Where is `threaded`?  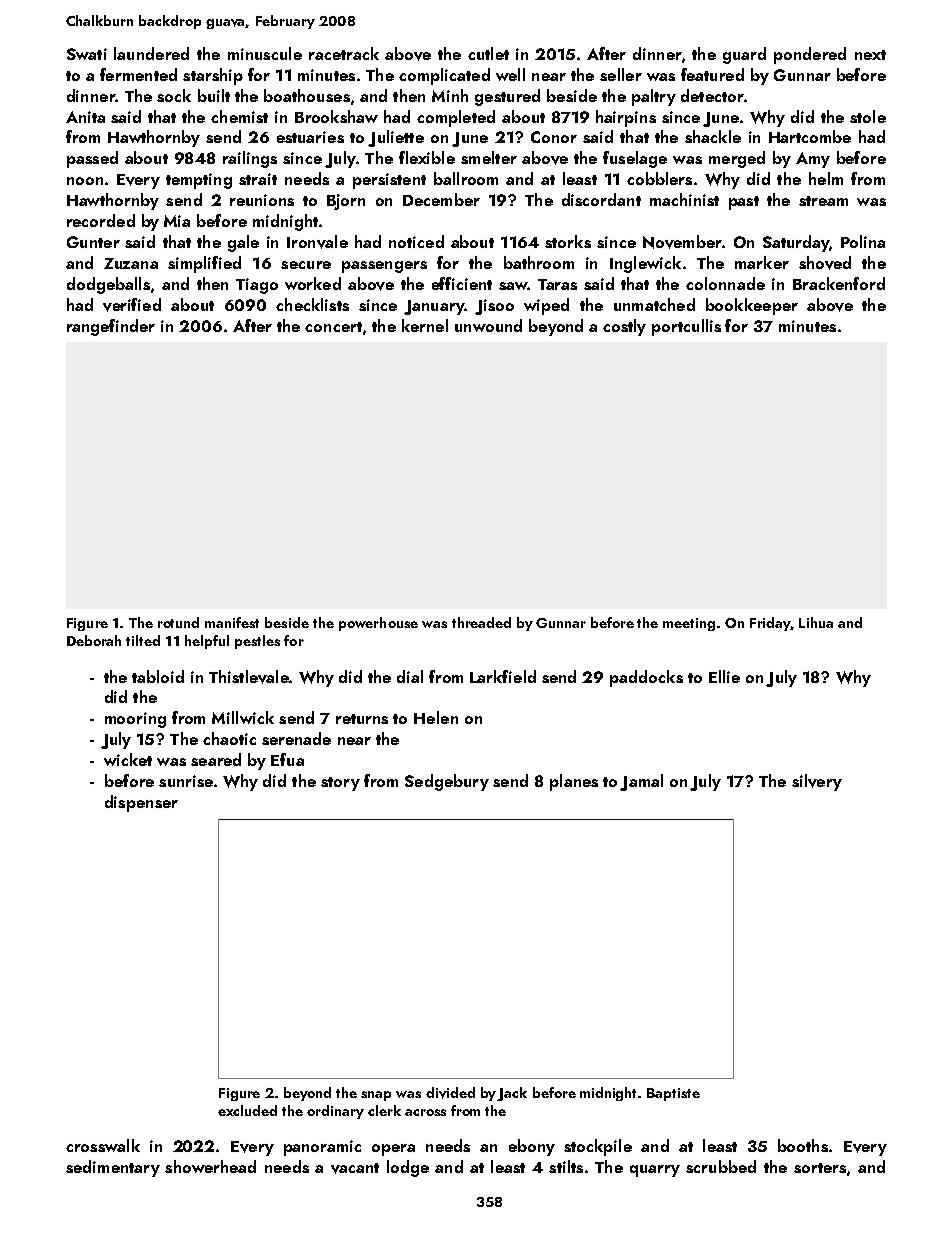 threaded is located at coordinates (481, 622).
